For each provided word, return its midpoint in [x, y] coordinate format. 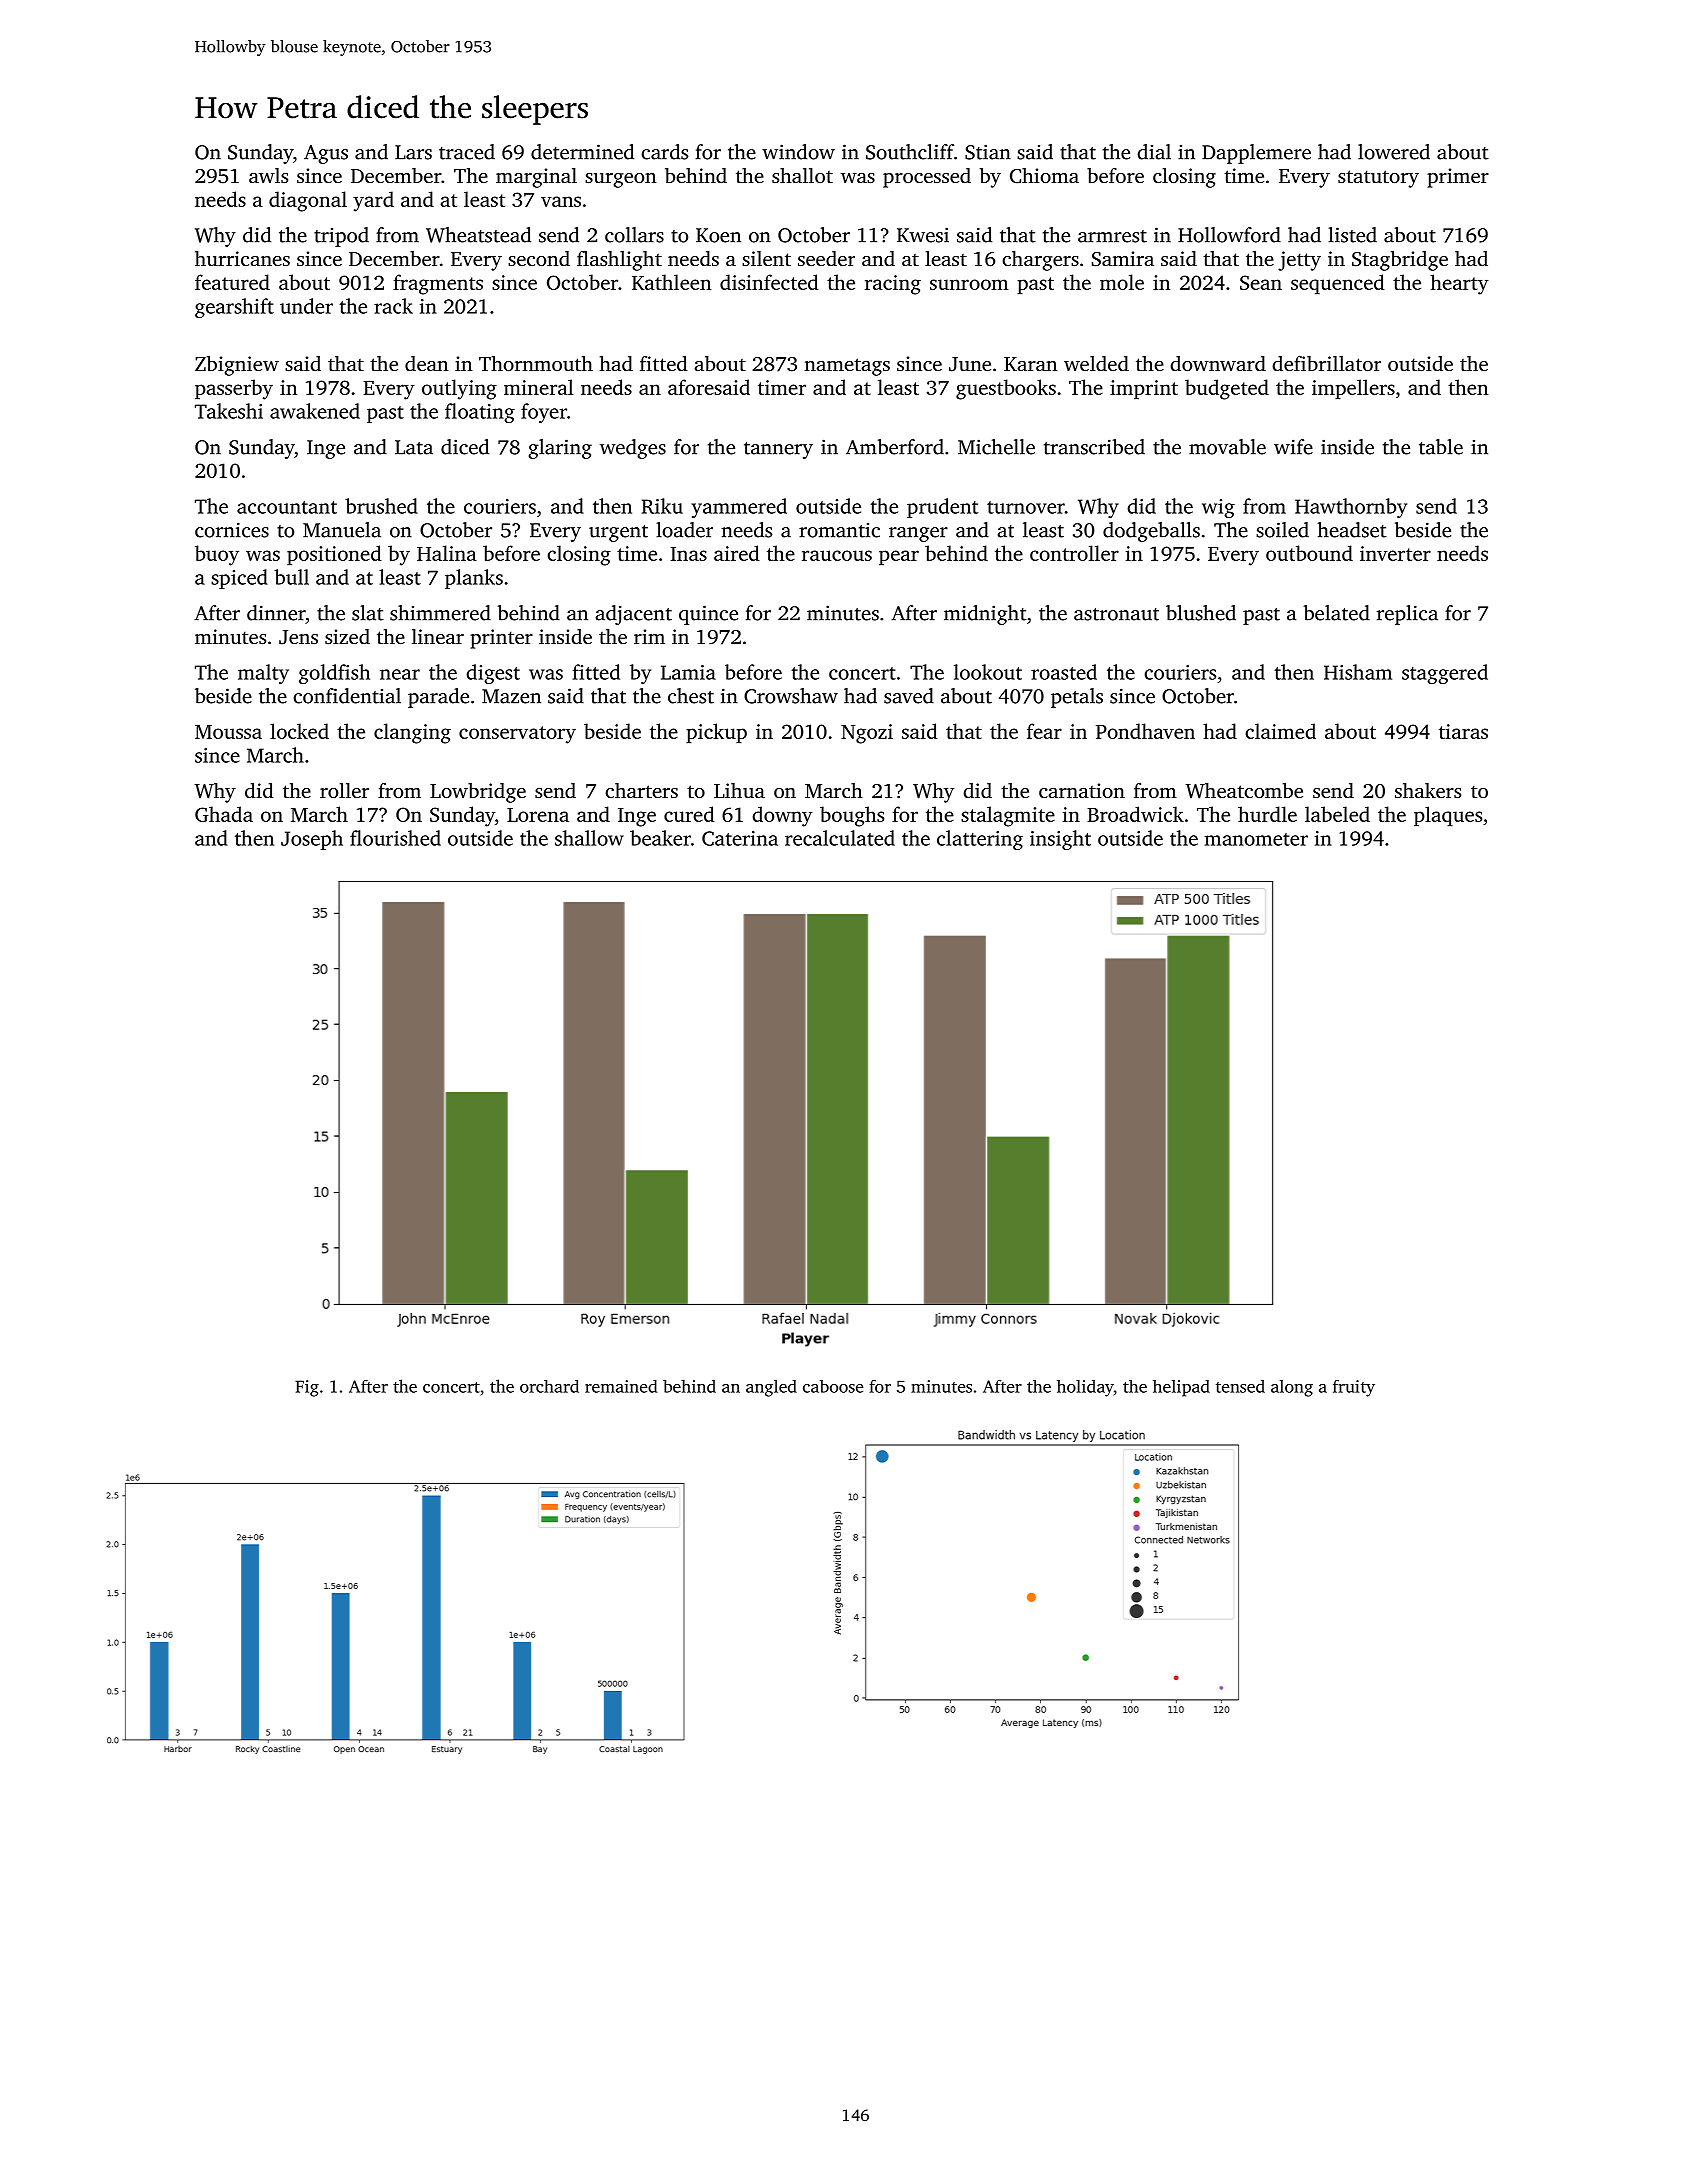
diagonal [308, 201]
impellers [1353, 389]
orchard [549, 1386]
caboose [833, 1386]
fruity [1354, 1388]
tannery [778, 450]
